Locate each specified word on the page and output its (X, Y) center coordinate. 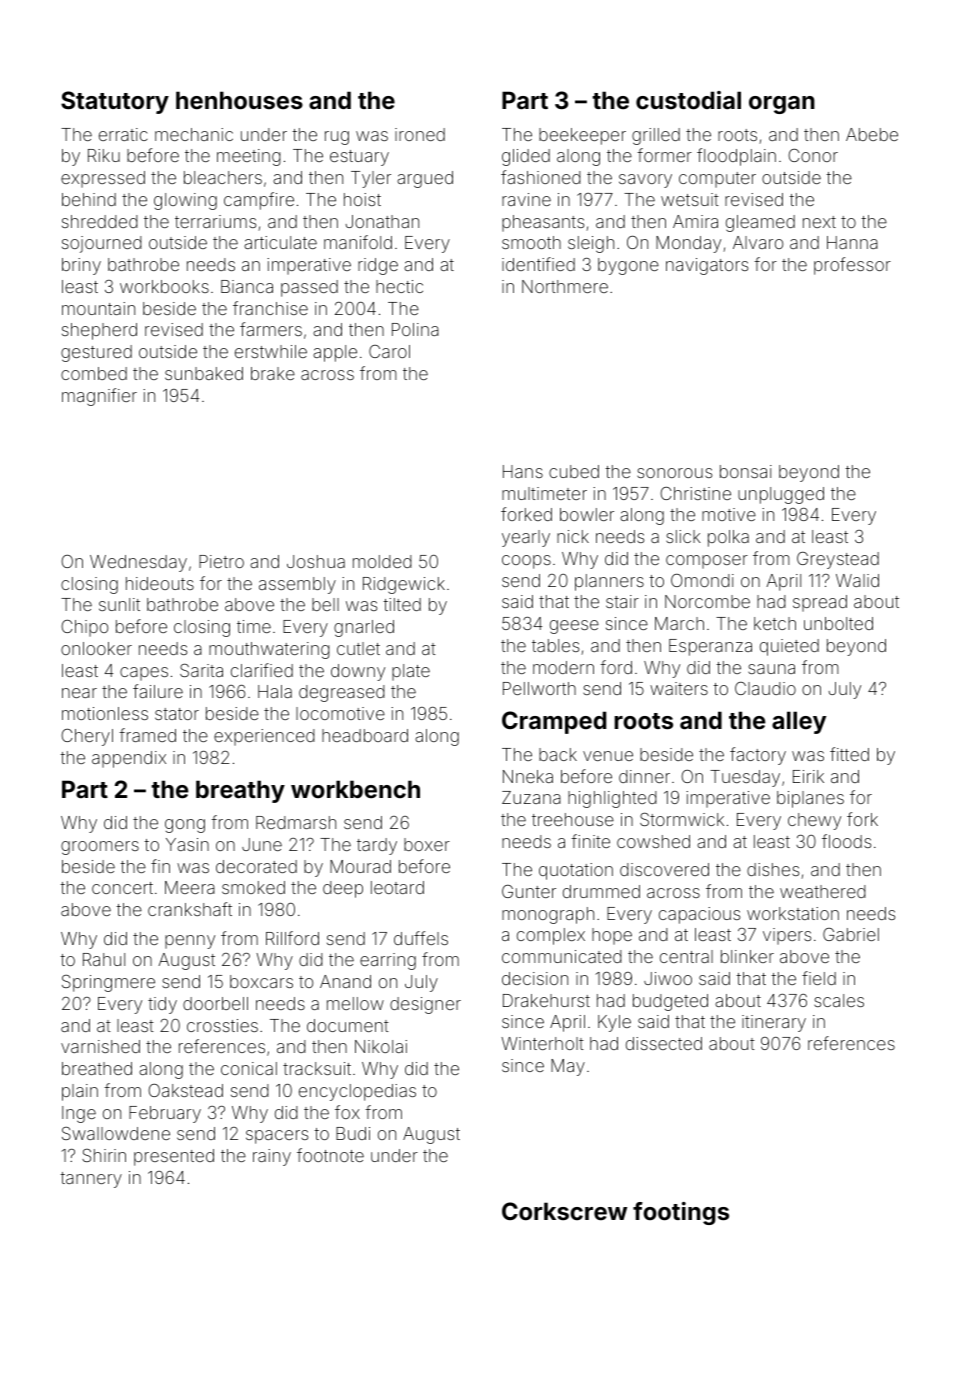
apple (335, 353)
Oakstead (185, 1090)
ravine (526, 199)
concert (122, 888)
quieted (789, 647)
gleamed (760, 223)
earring (388, 961)
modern (563, 667)
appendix (129, 759)
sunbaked (204, 373)
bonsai (746, 471)
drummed (601, 891)
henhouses (239, 100)
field (819, 978)
